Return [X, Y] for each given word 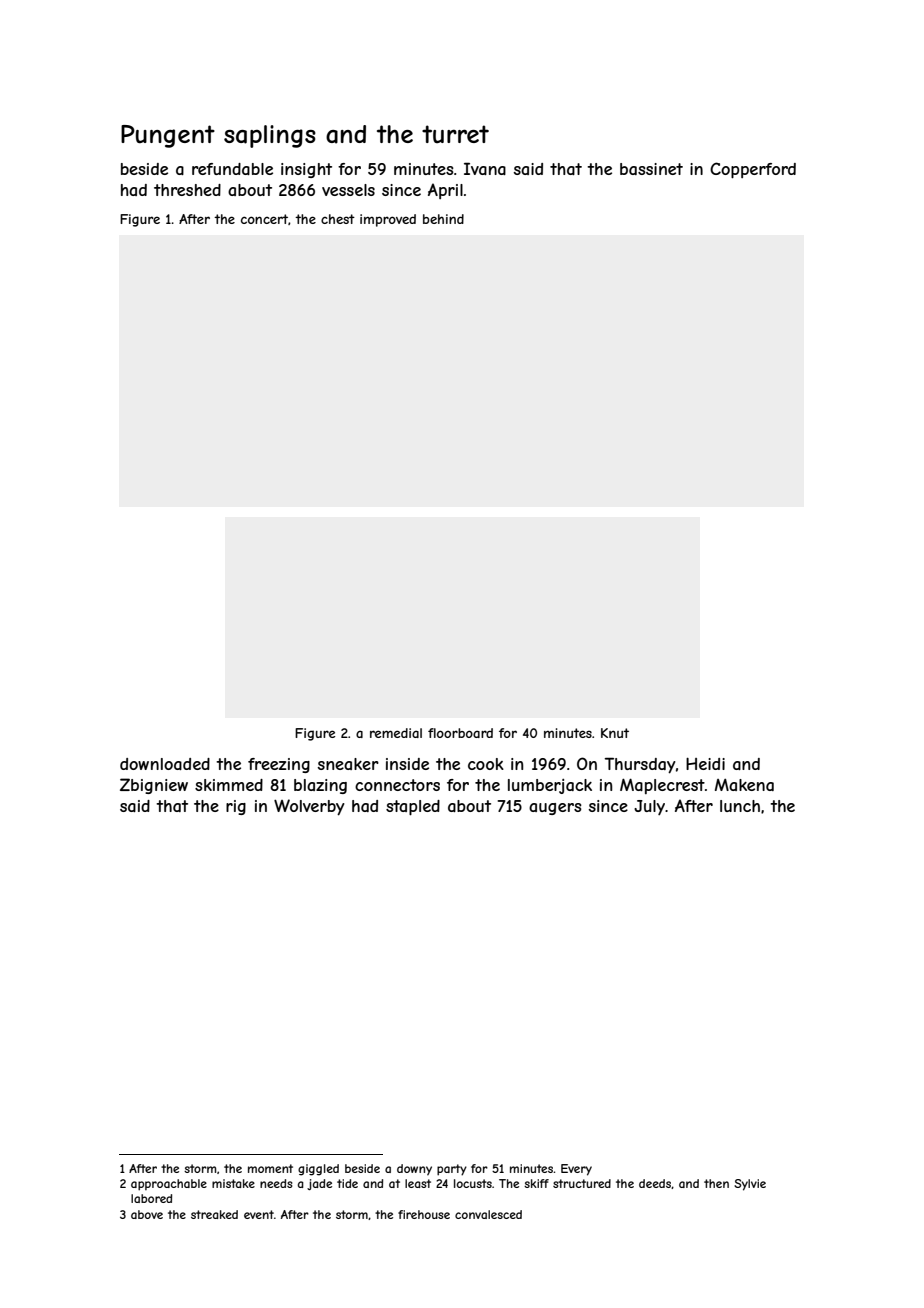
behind [443, 219]
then [716, 1183]
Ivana [485, 168]
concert [264, 219]
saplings [270, 136]
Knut [615, 733]
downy [414, 1170]
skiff [536, 1183]
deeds [655, 1184]
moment [270, 1168]
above [147, 1214]
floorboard [460, 733]
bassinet [651, 169]
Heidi [705, 764]
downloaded [165, 764]
